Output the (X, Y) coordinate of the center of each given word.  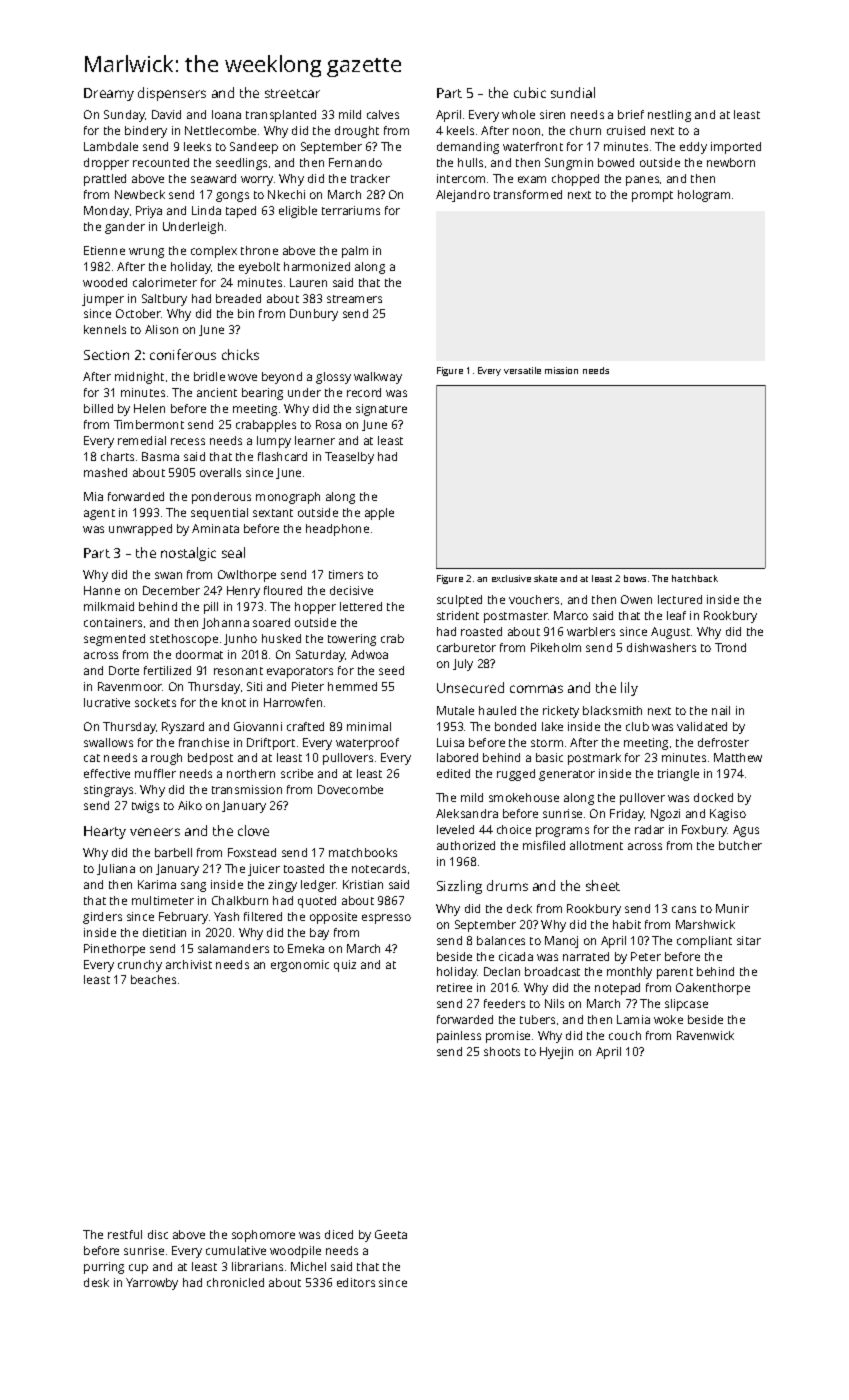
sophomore (263, 1236)
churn (585, 130)
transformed (528, 194)
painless (459, 1037)
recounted (161, 162)
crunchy (140, 966)
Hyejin (556, 1053)
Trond (730, 647)
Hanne (102, 590)
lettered (361, 606)
